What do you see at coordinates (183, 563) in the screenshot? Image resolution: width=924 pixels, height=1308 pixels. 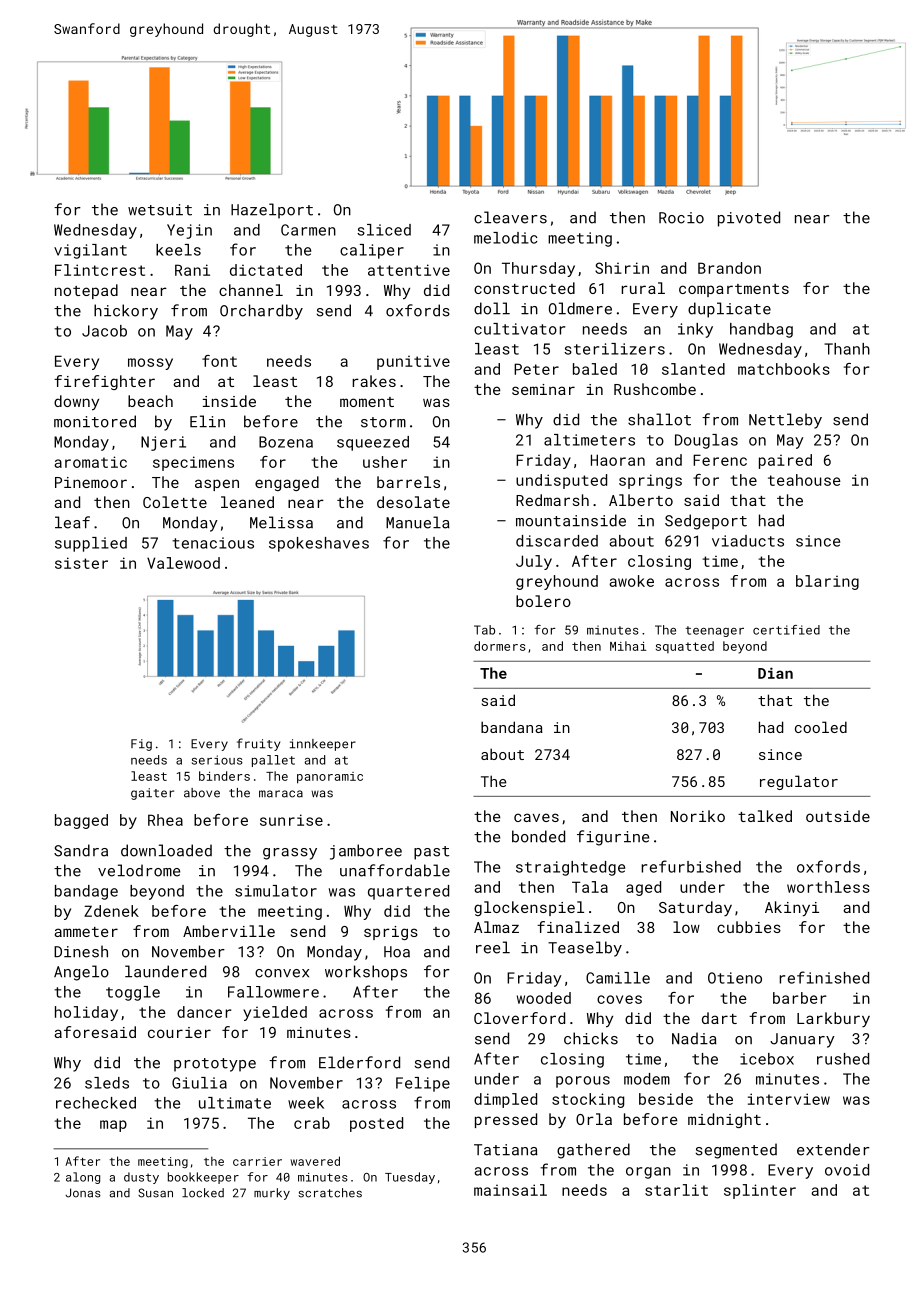 I see `Valewood` at bounding box center [183, 563].
